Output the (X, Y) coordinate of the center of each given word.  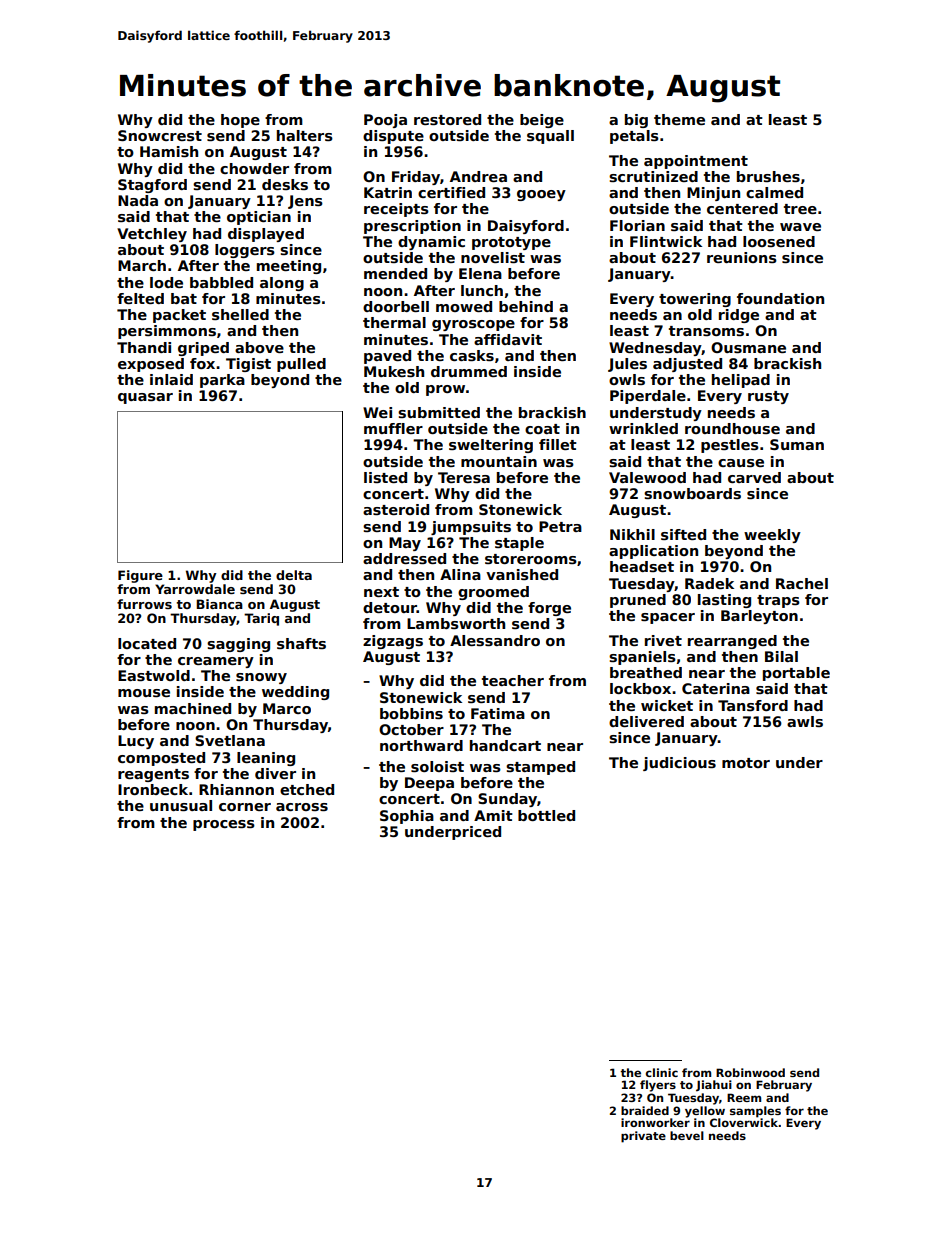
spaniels (642, 658)
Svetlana (230, 740)
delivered (646, 721)
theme (679, 119)
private (643, 1137)
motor (746, 763)
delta (294, 575)
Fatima (498, 713)
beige (542, 121)
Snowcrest (160, 135)
